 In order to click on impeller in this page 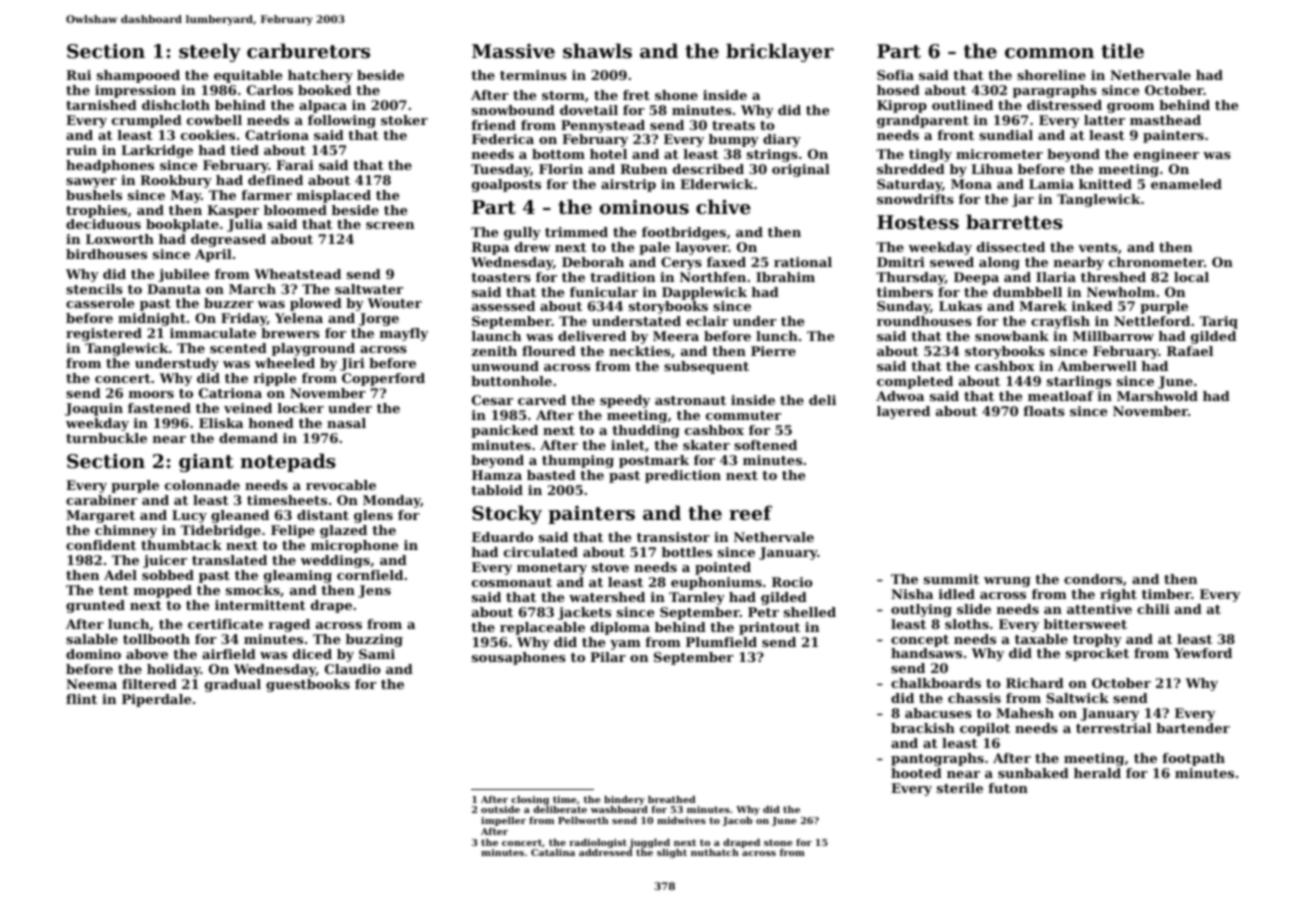, I will do `click(503, 821)`.
